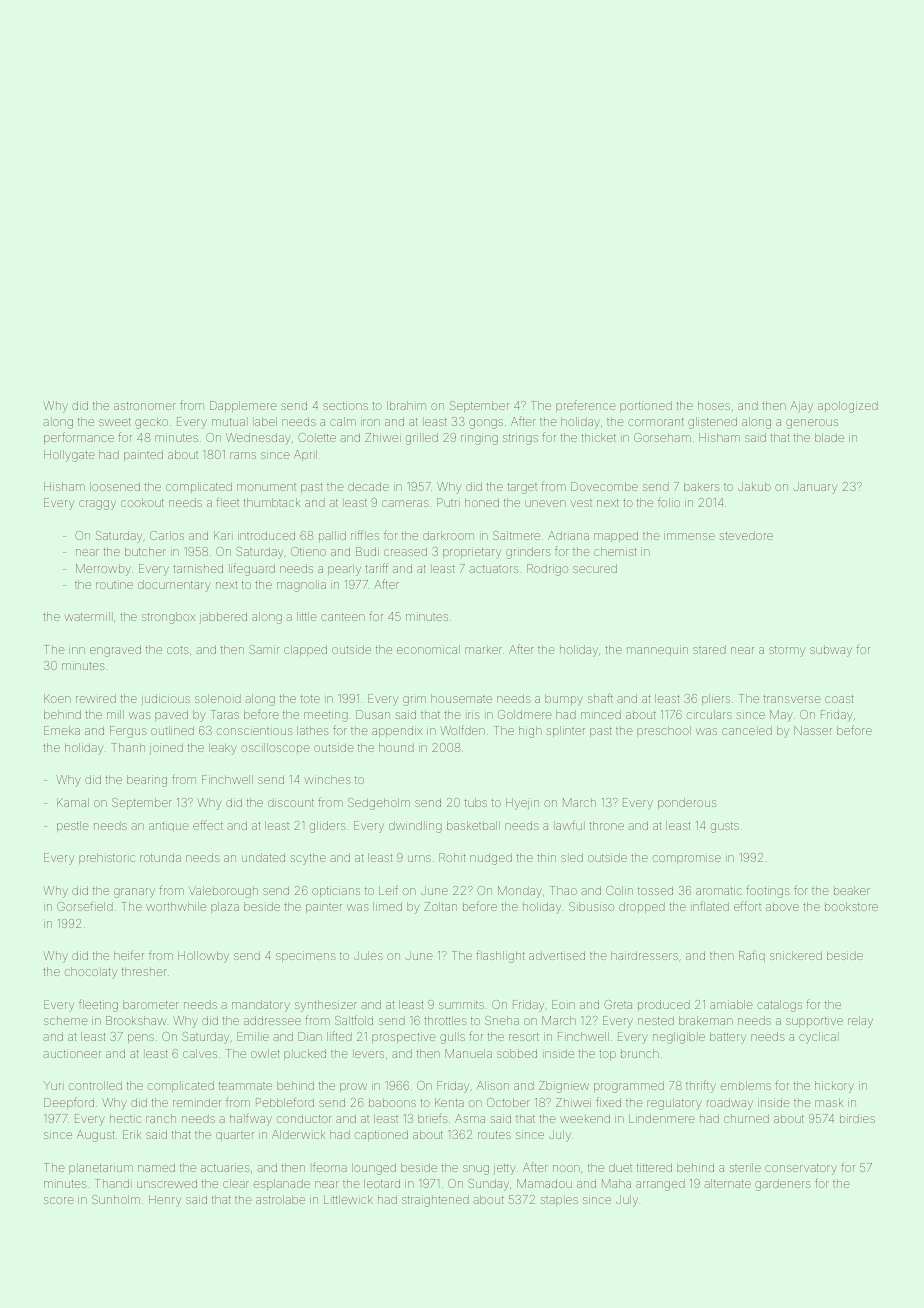 The height and width of the page is (1308, 924). Describe the element at coordinates (403, 1038) in the page. I see `prospective` at that location.
